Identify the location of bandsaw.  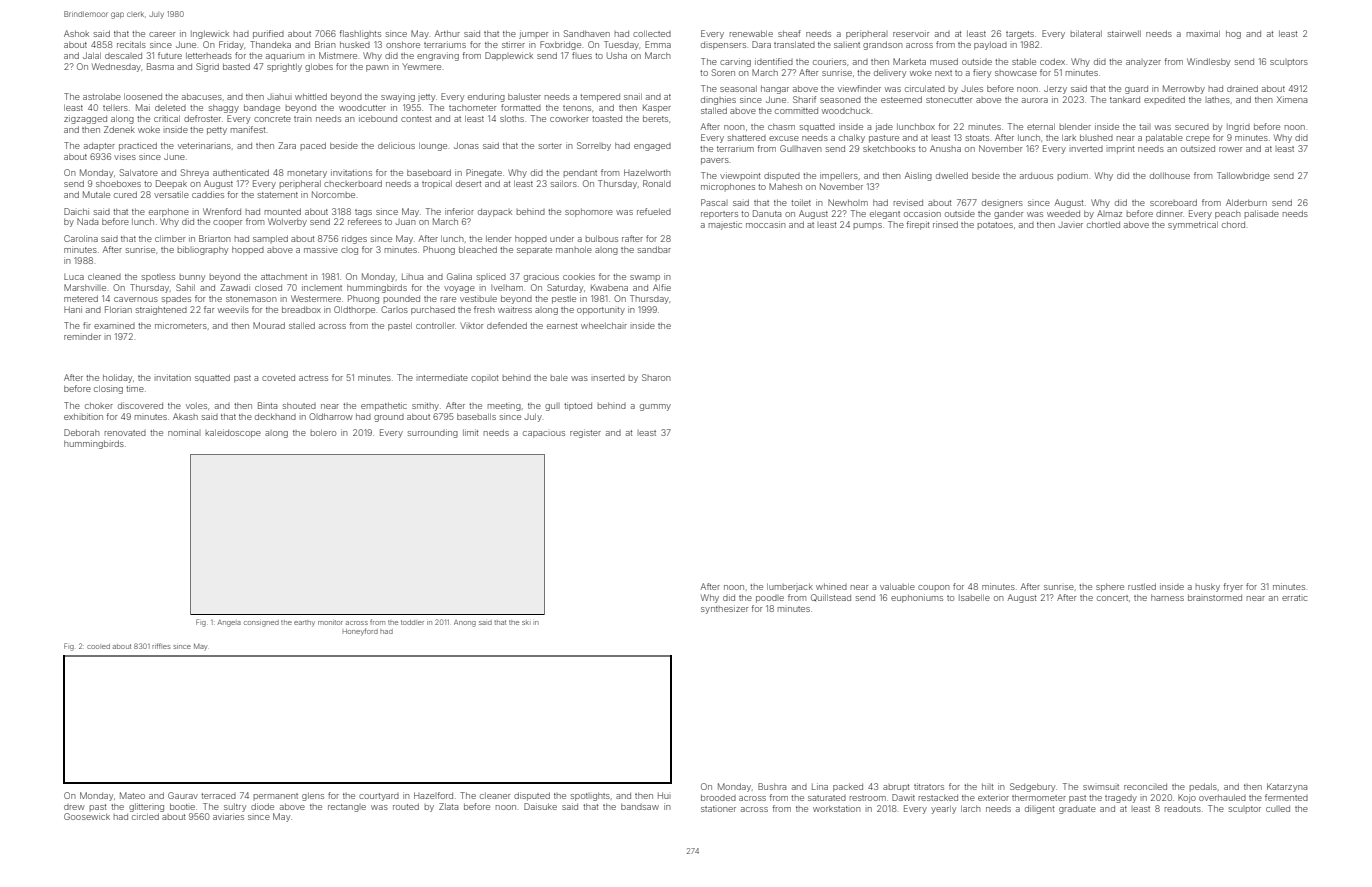
(640, 806).
